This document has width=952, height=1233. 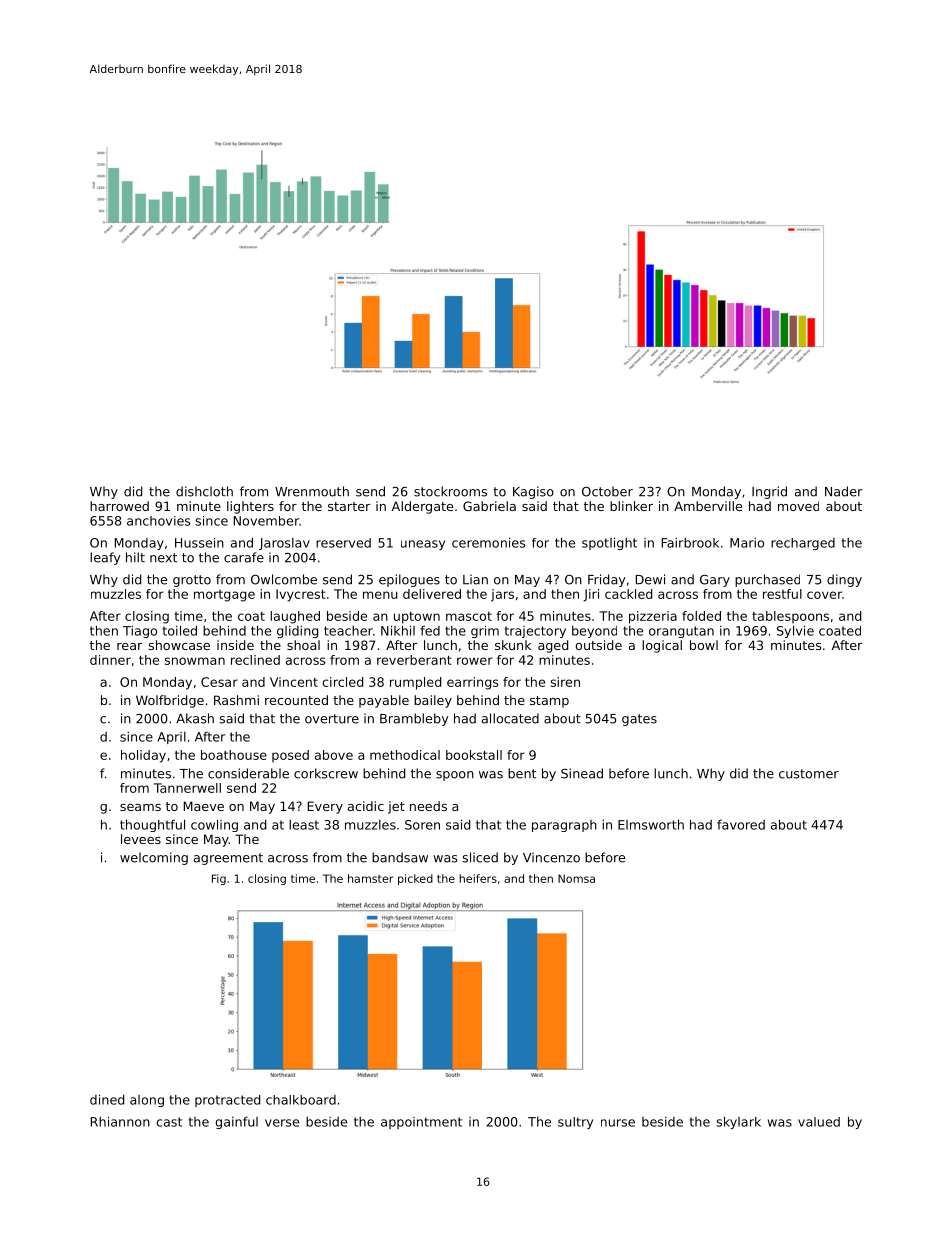 What do you see at coordinates (154, 858) in the document?
I see `welcoming` at bounding box center [154, 858].
